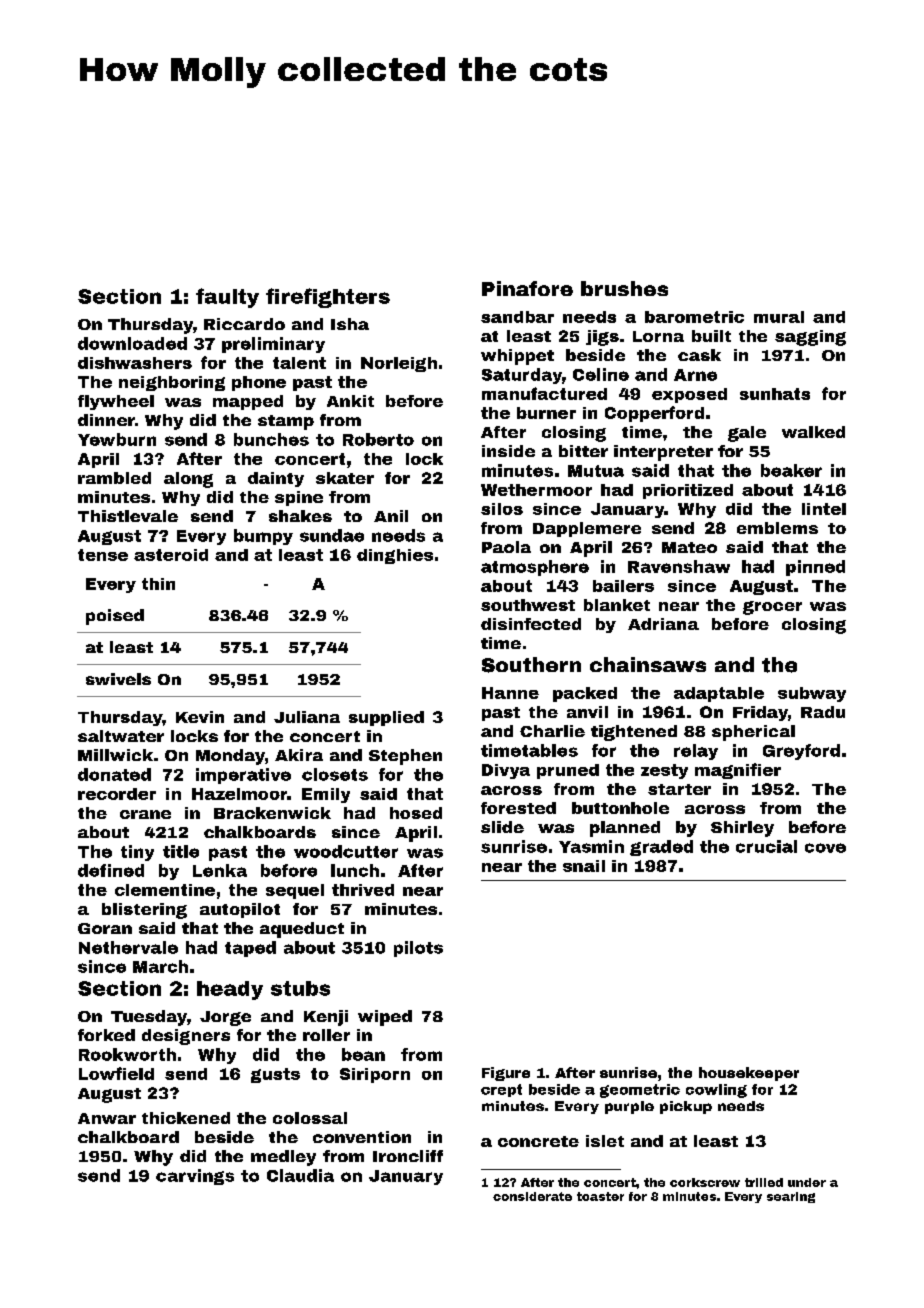 This image has height=1308, width=924. Describe the element at coordinates (506, 1074) in the image. I see `Figure` at that location.
